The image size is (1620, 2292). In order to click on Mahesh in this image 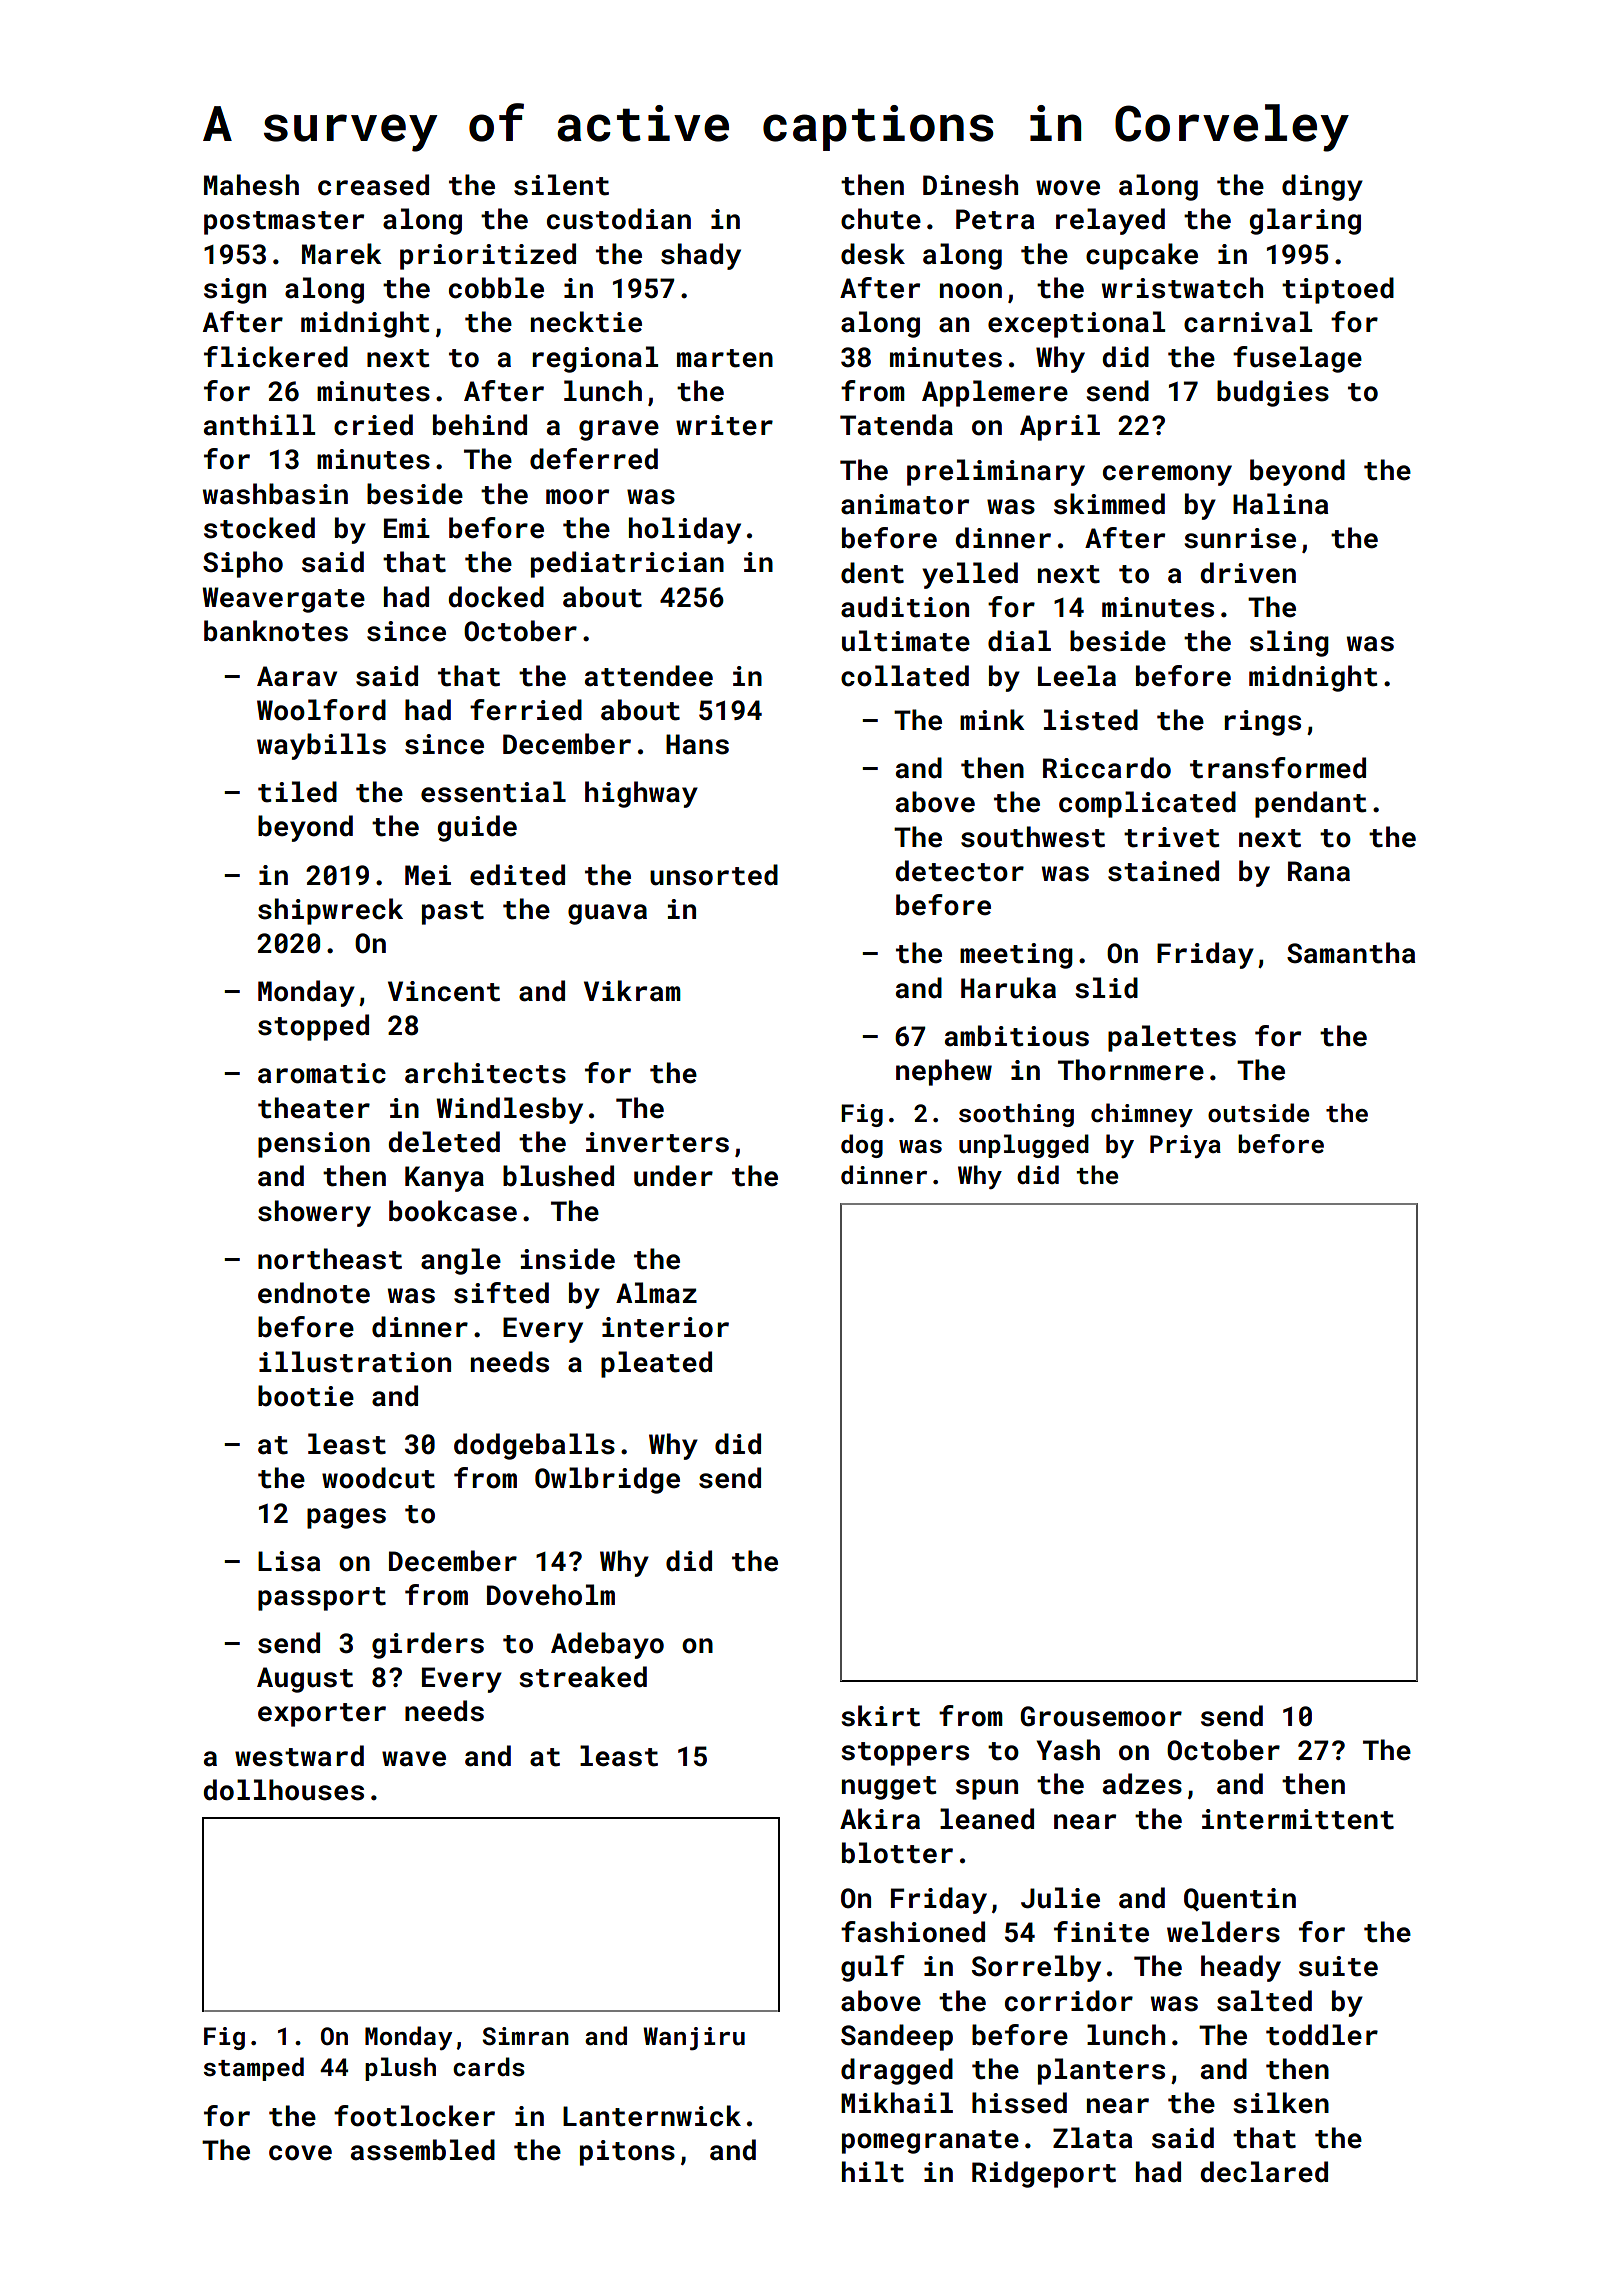, I will do `click(251, 185)`.
